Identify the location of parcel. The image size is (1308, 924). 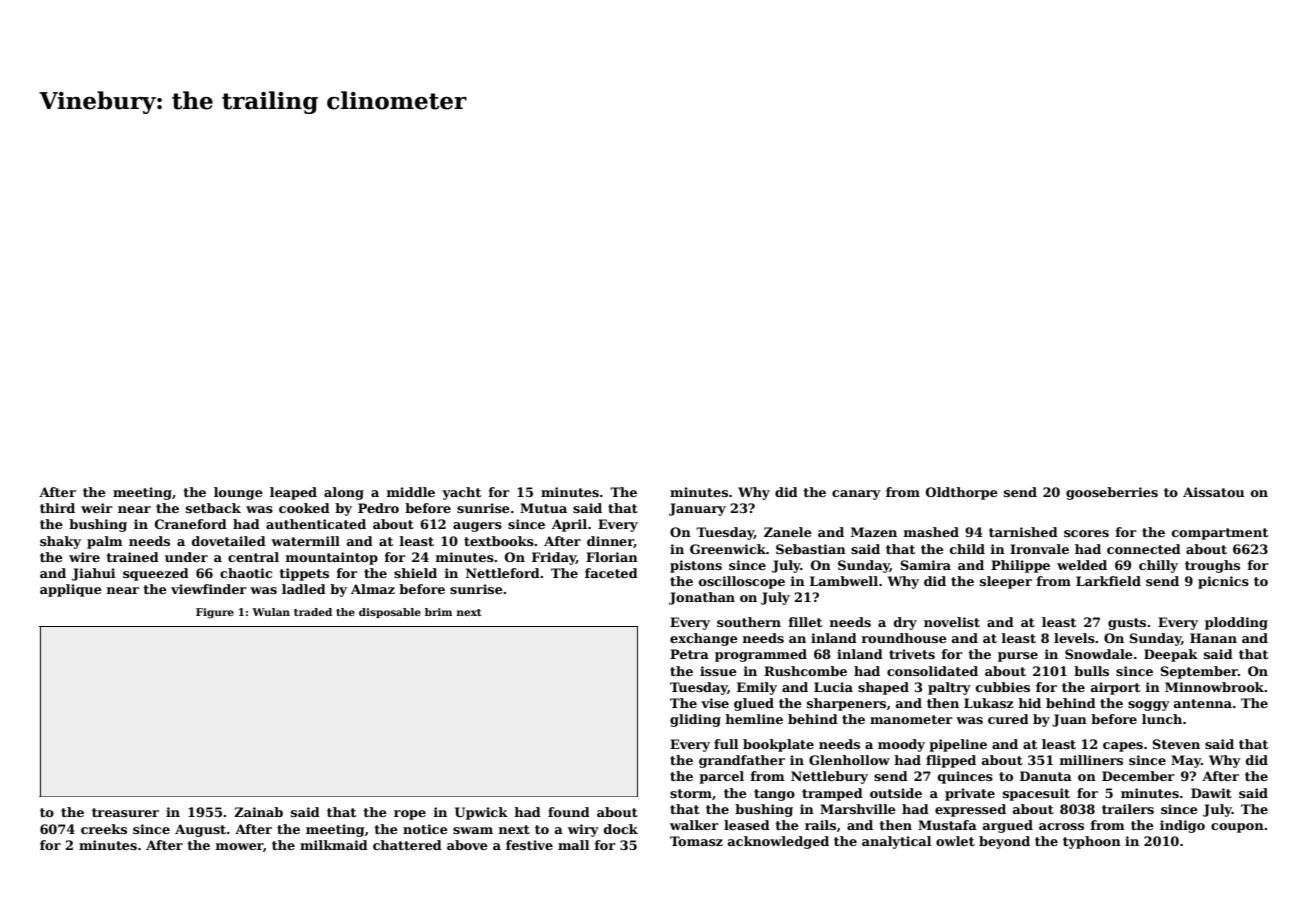
(721, 777).
